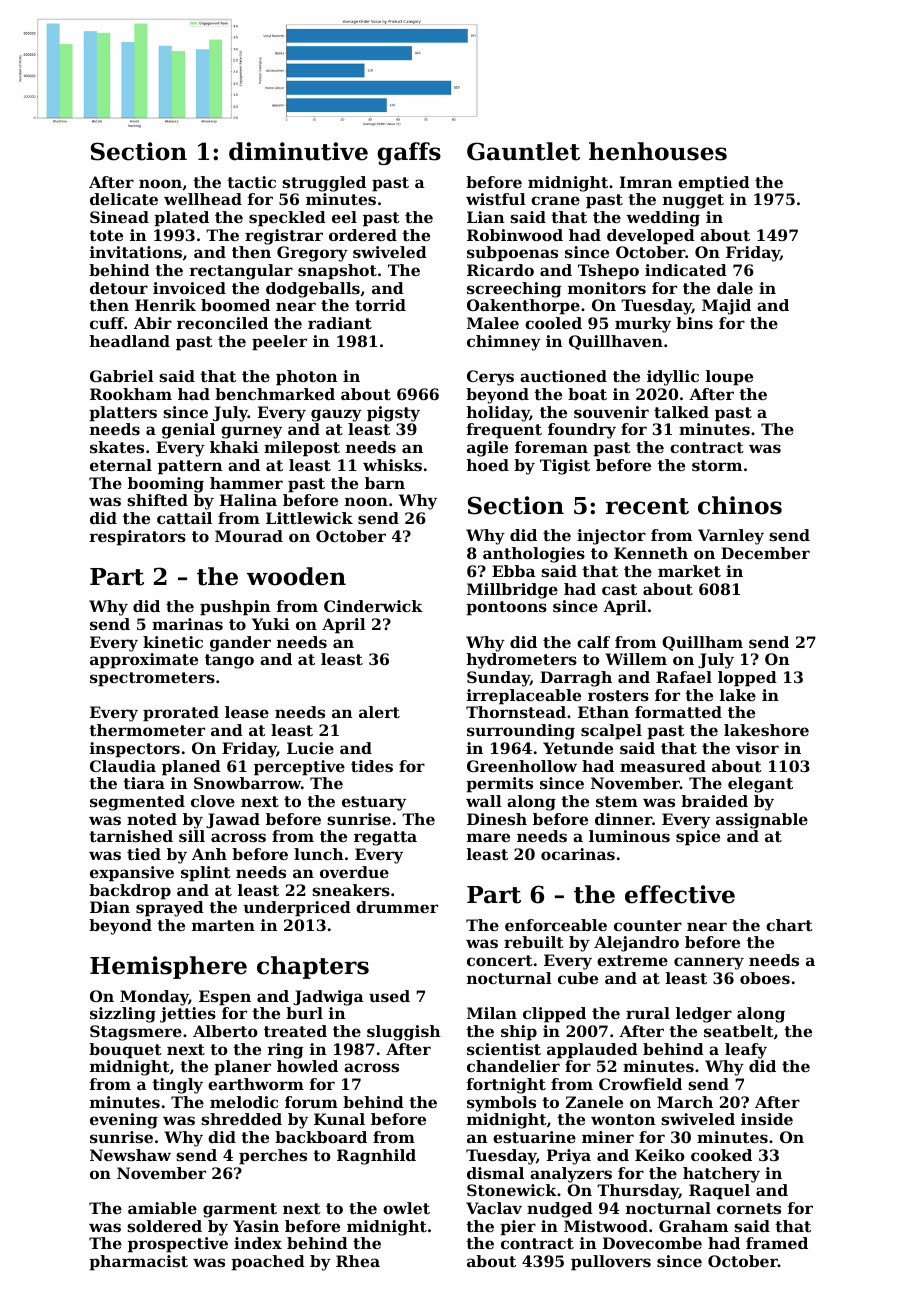 The height and width of the screenshot is (1316, 908). I want to click on henhouses, so click(658, 151).
